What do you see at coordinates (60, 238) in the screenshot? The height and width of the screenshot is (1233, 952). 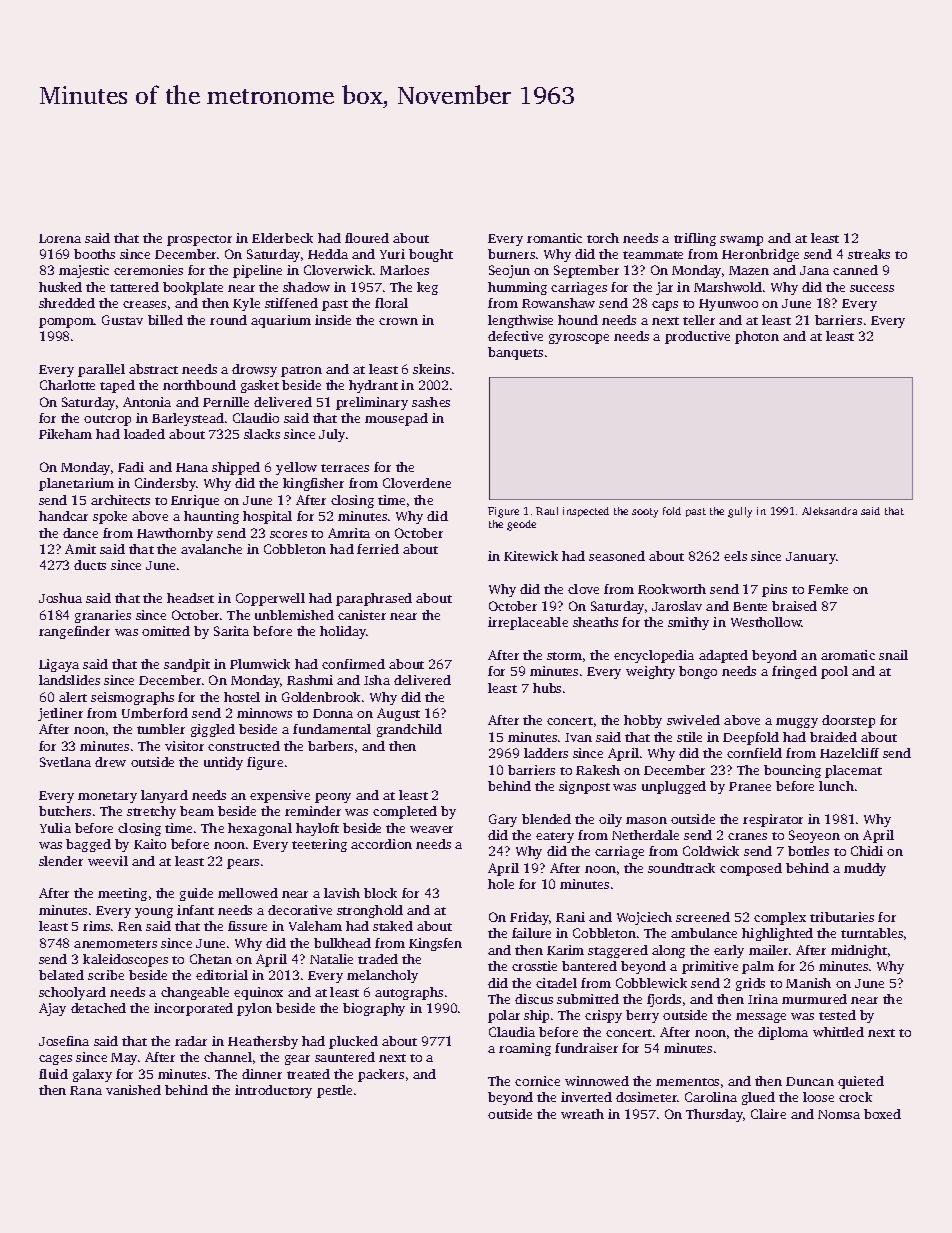 I see `Lorena` at bounding box center [60, 238].
